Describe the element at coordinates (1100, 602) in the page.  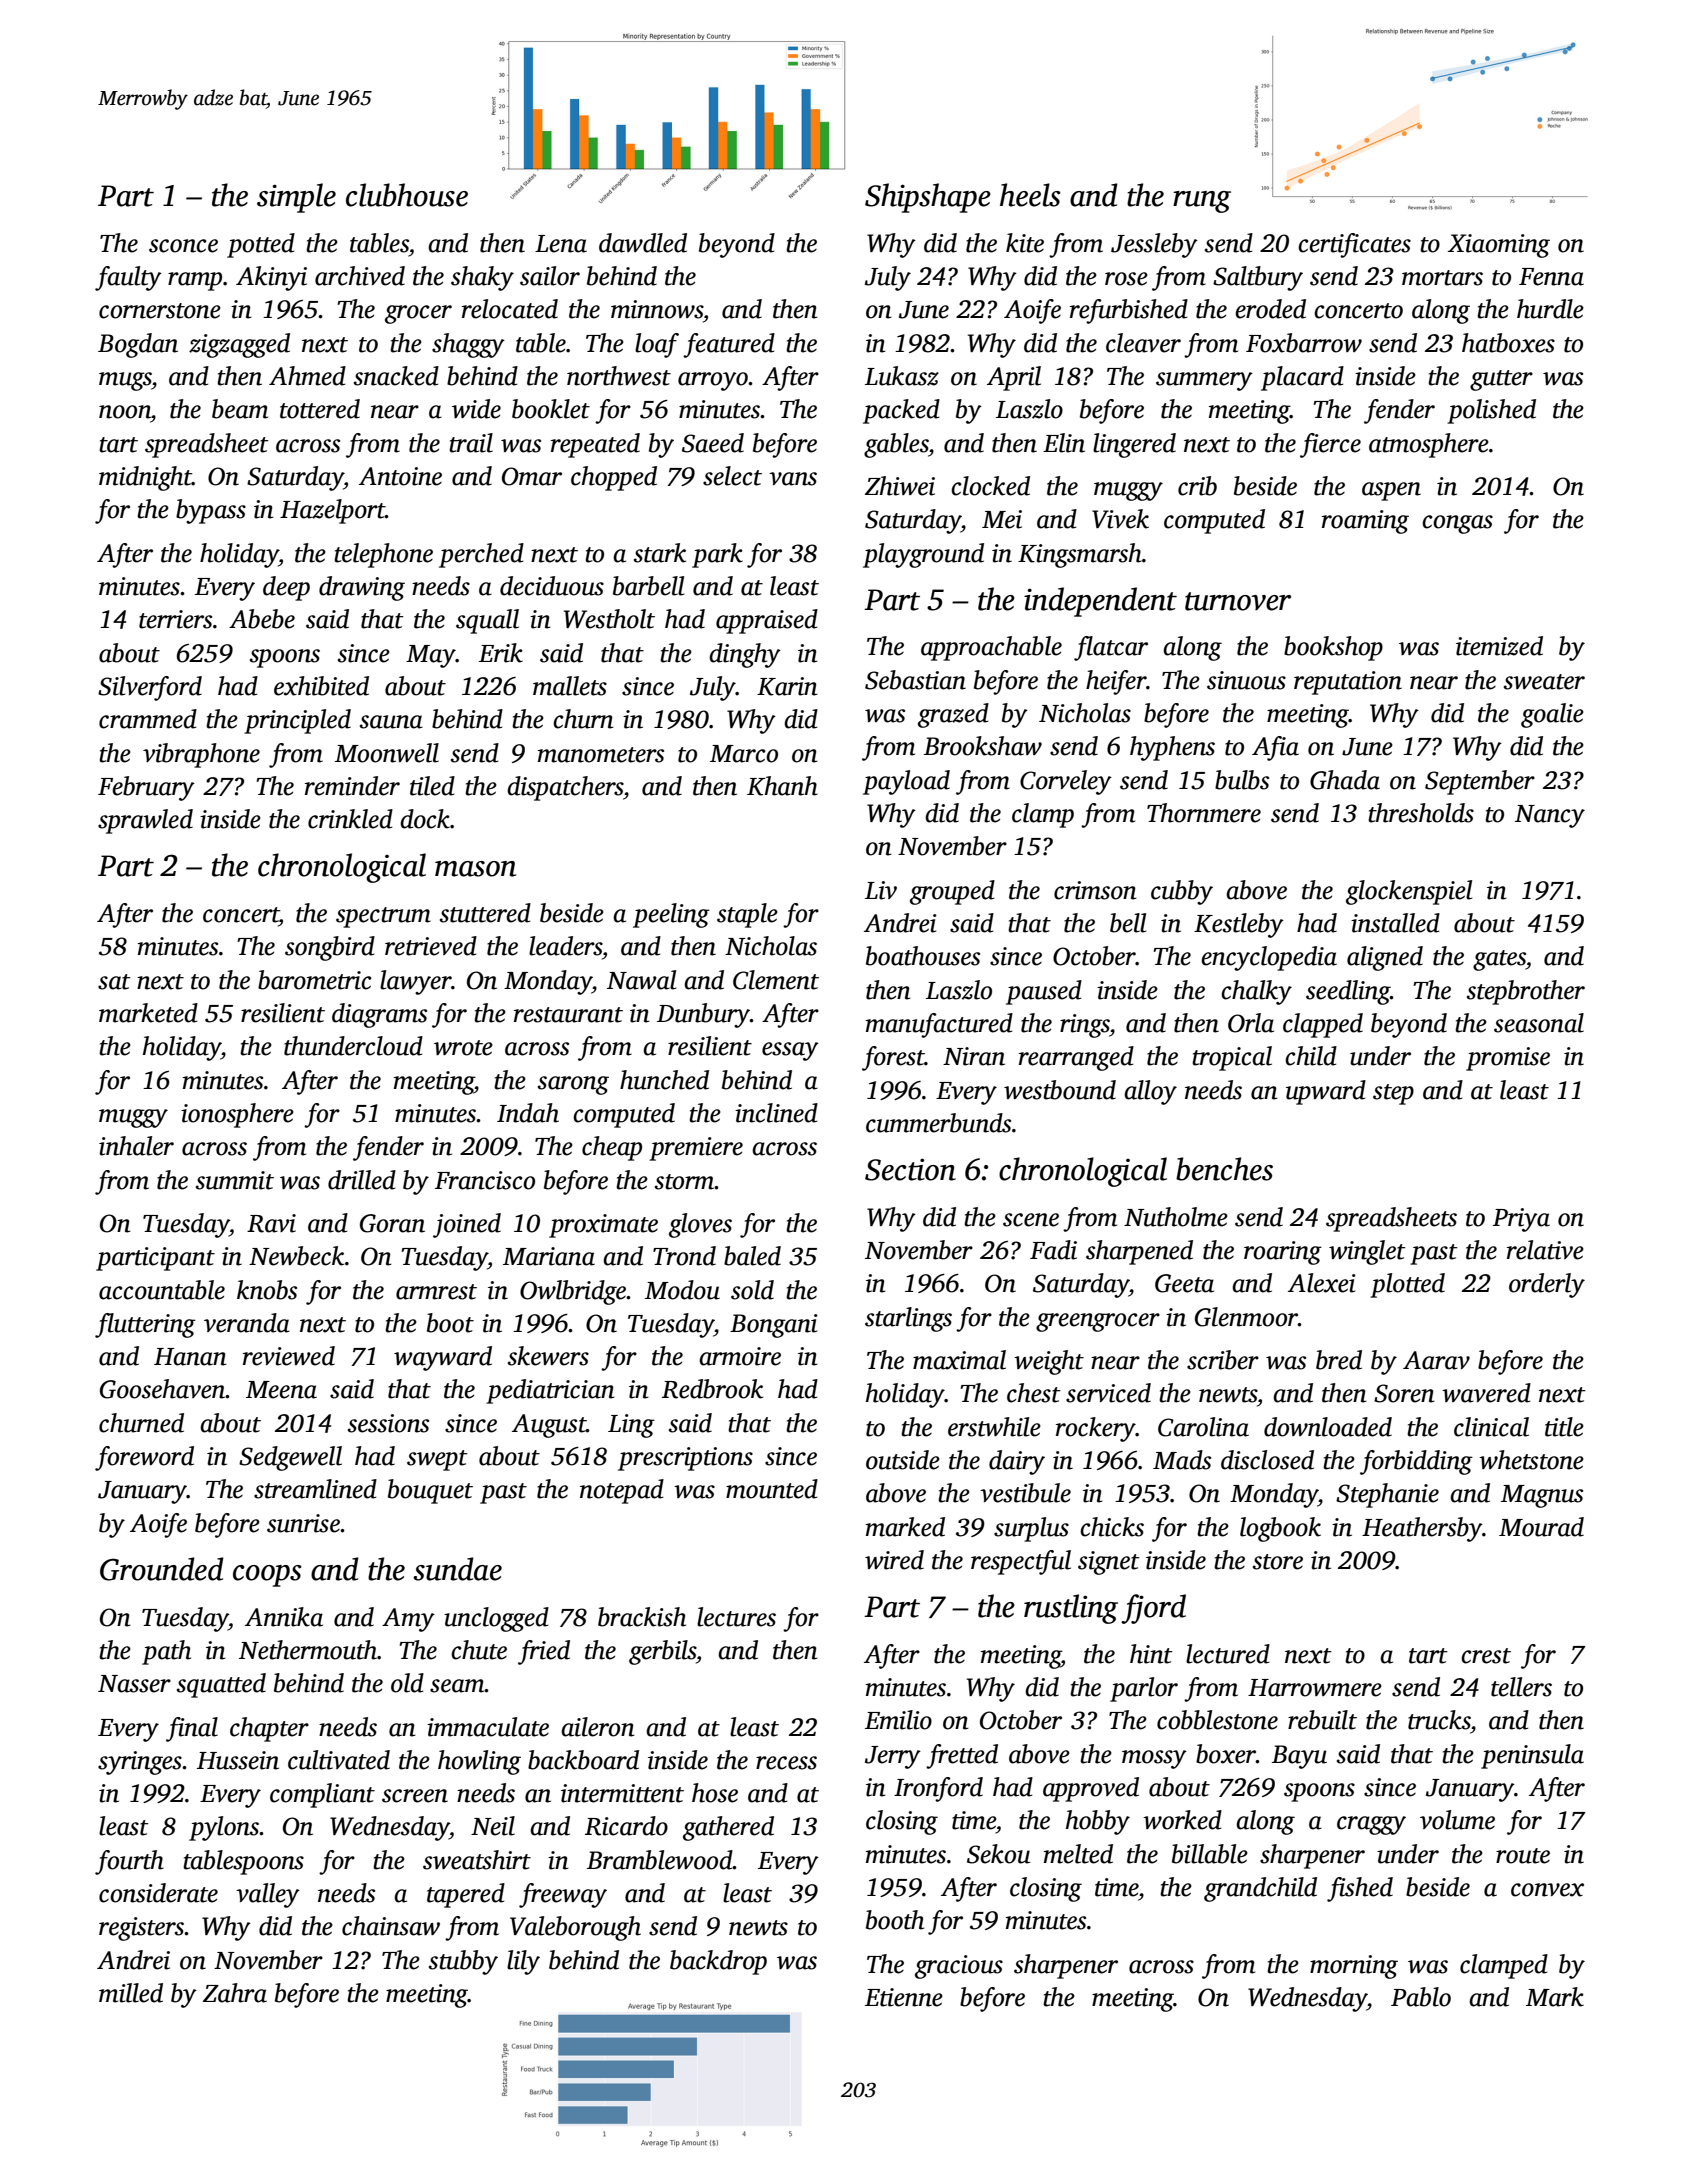
I see `independent` at that location.
